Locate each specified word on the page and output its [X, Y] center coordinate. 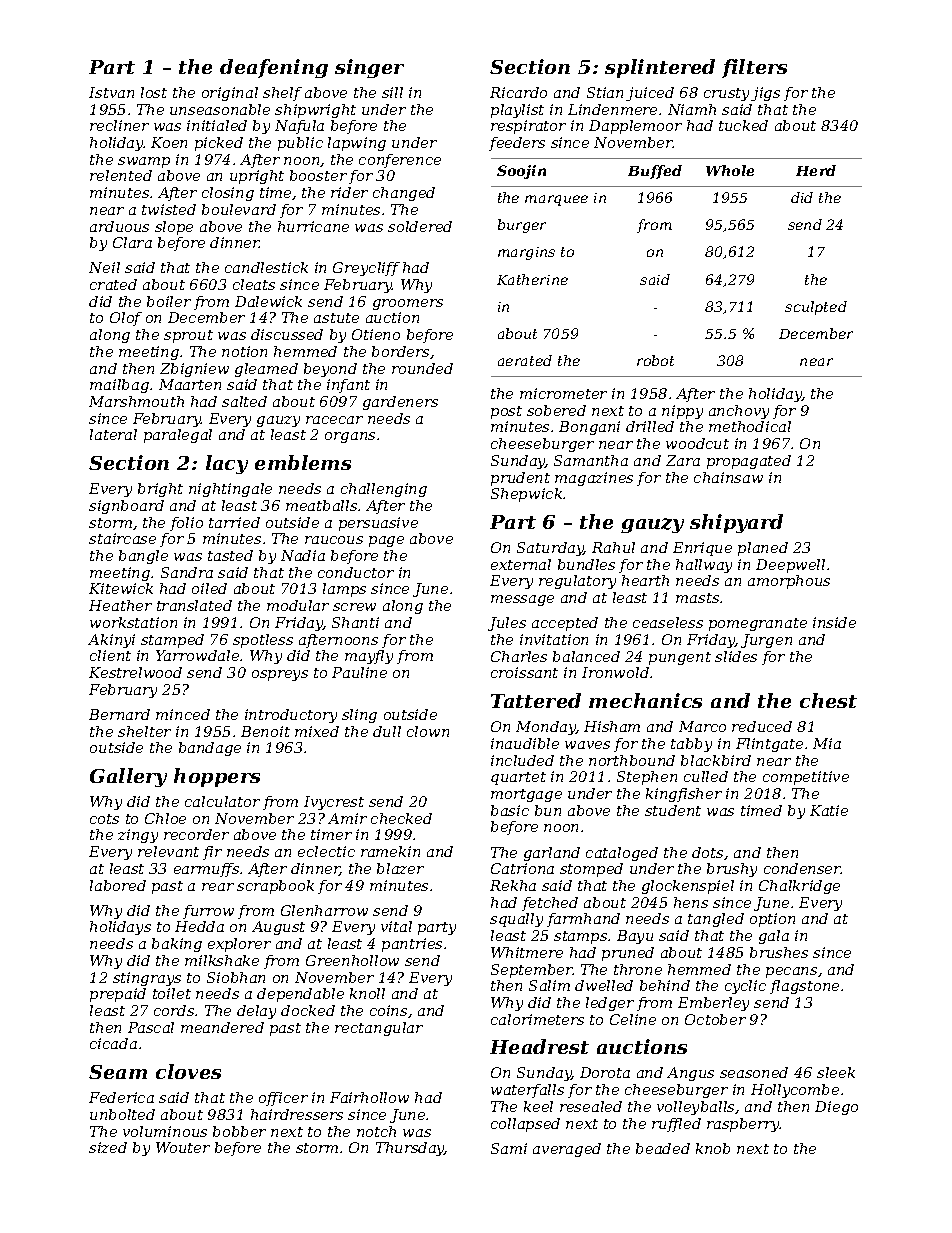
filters [754, 68]
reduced [762, 726]
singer [369, 68]
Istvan [111, 92]
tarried [234, 522]
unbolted [122, 1114]
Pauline [359, 672]
